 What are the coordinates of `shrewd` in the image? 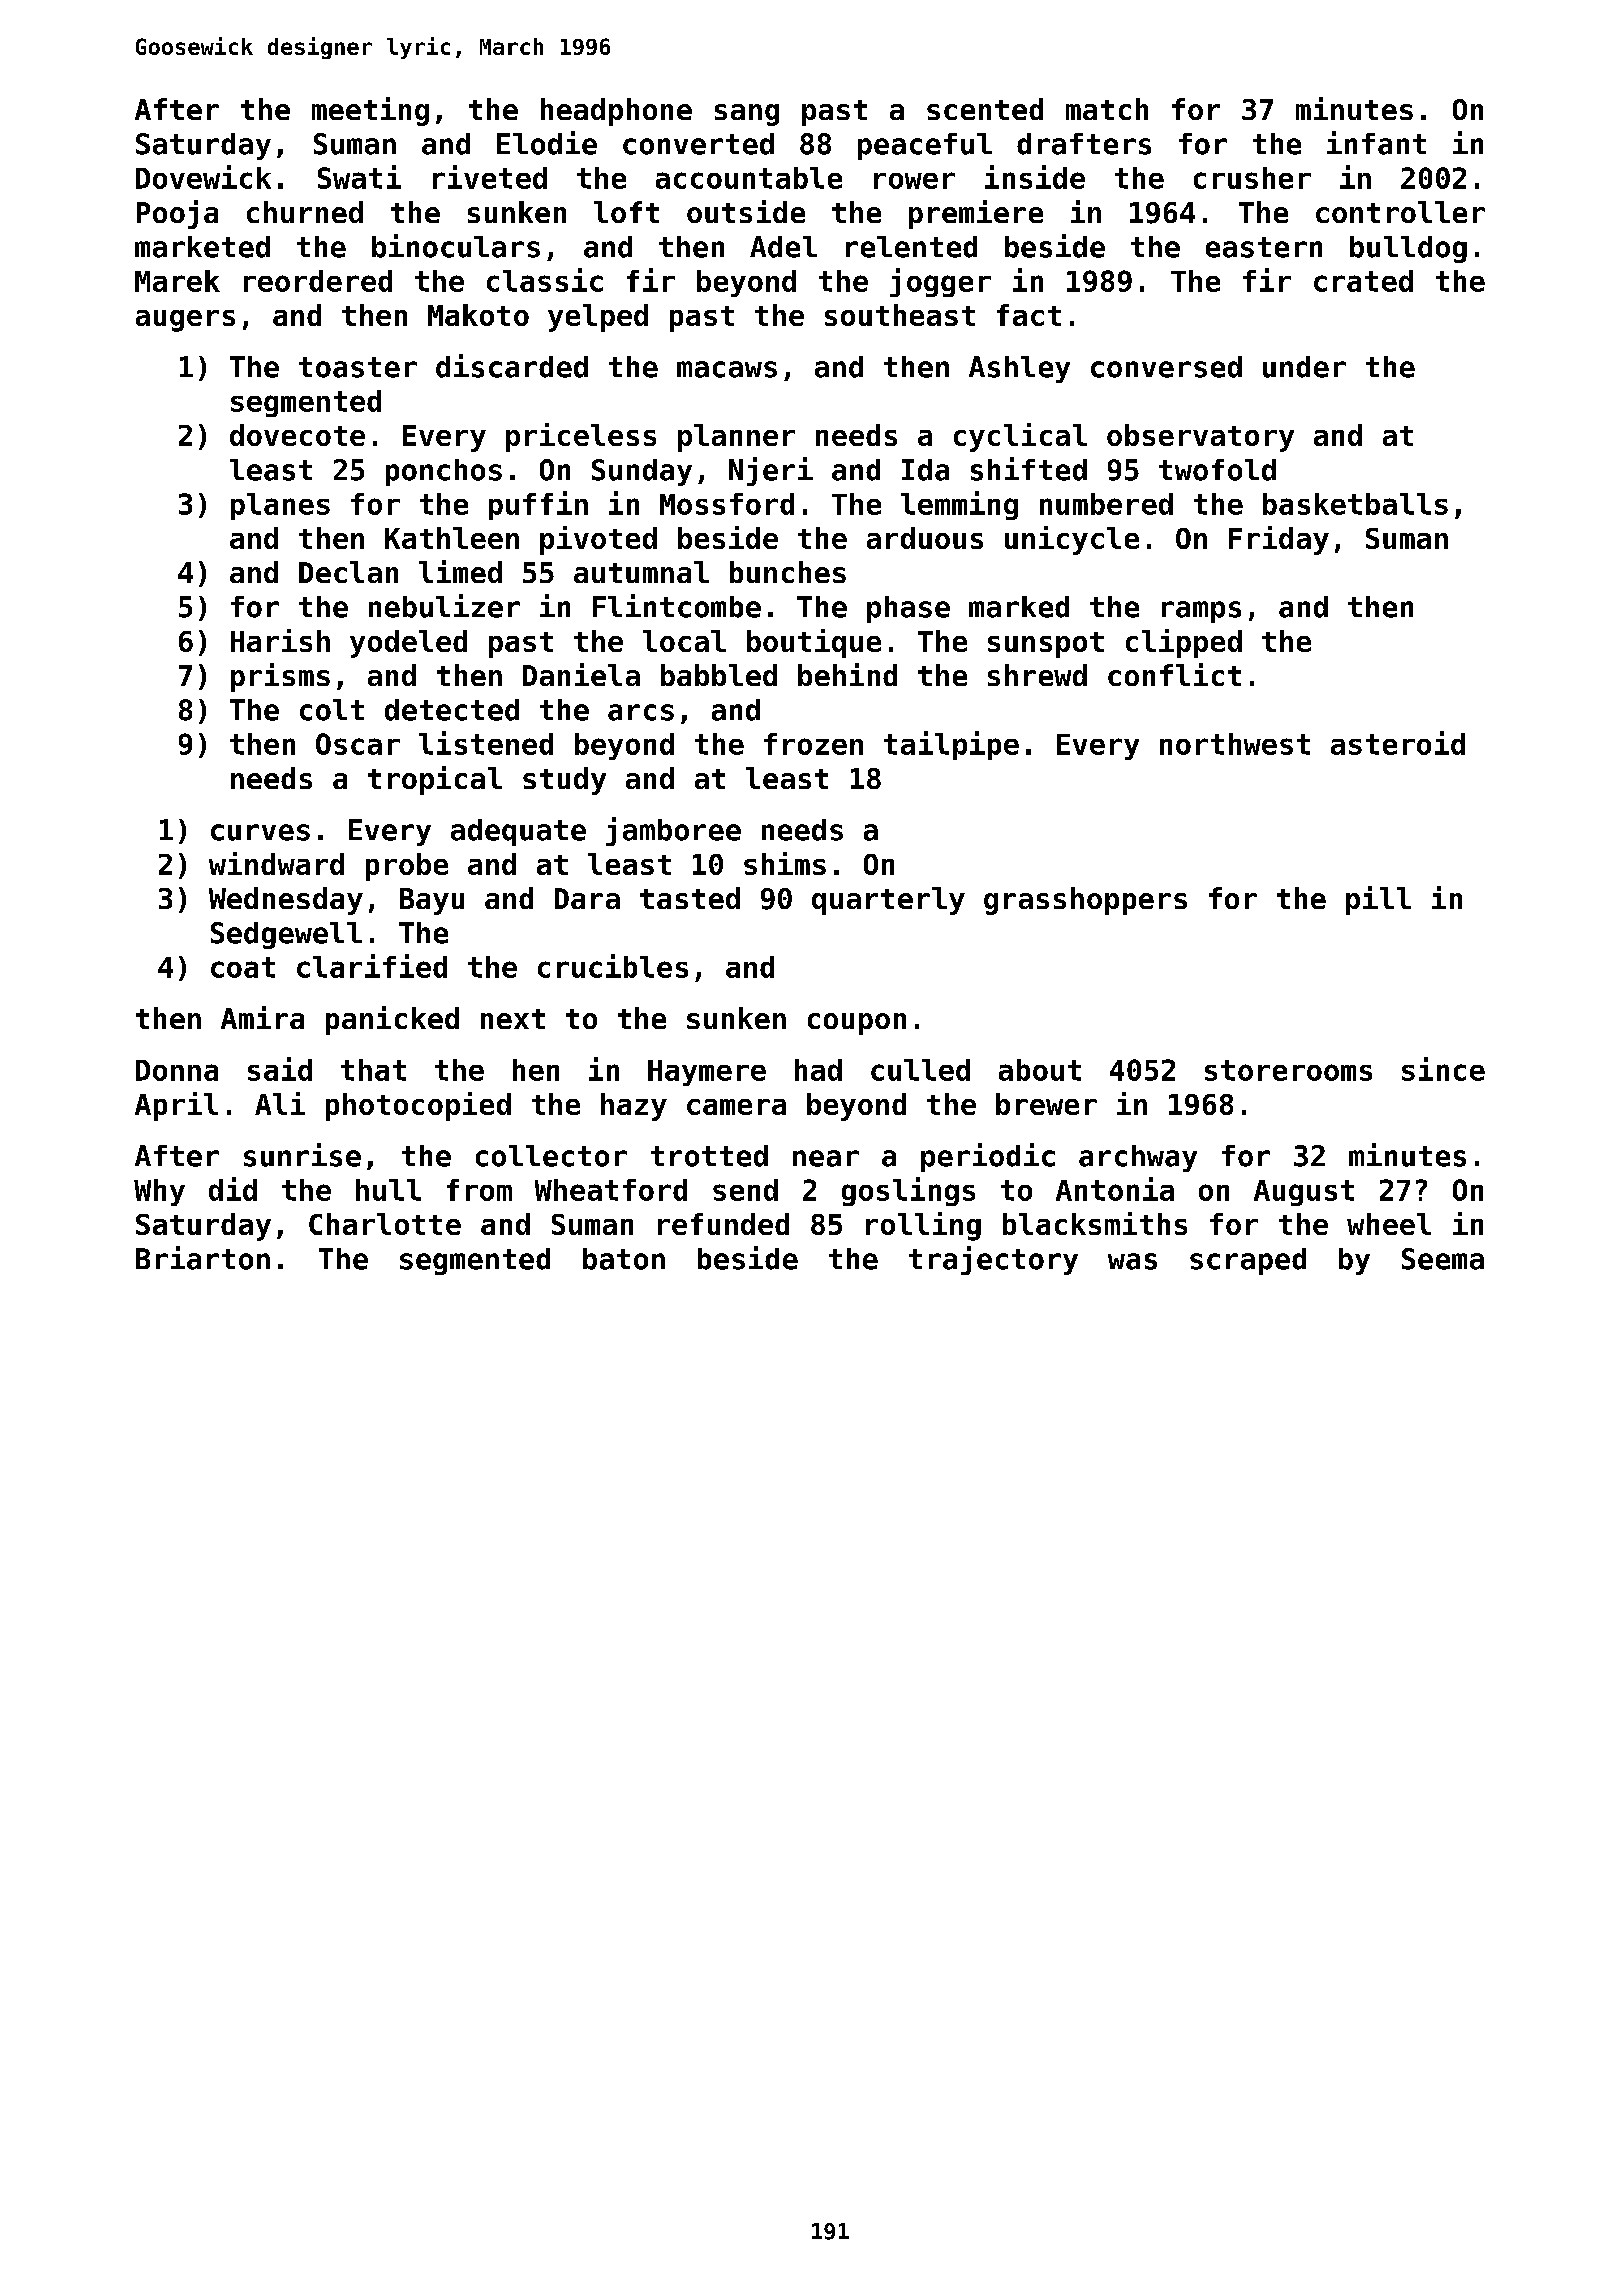 It's located at (1037, 675).
